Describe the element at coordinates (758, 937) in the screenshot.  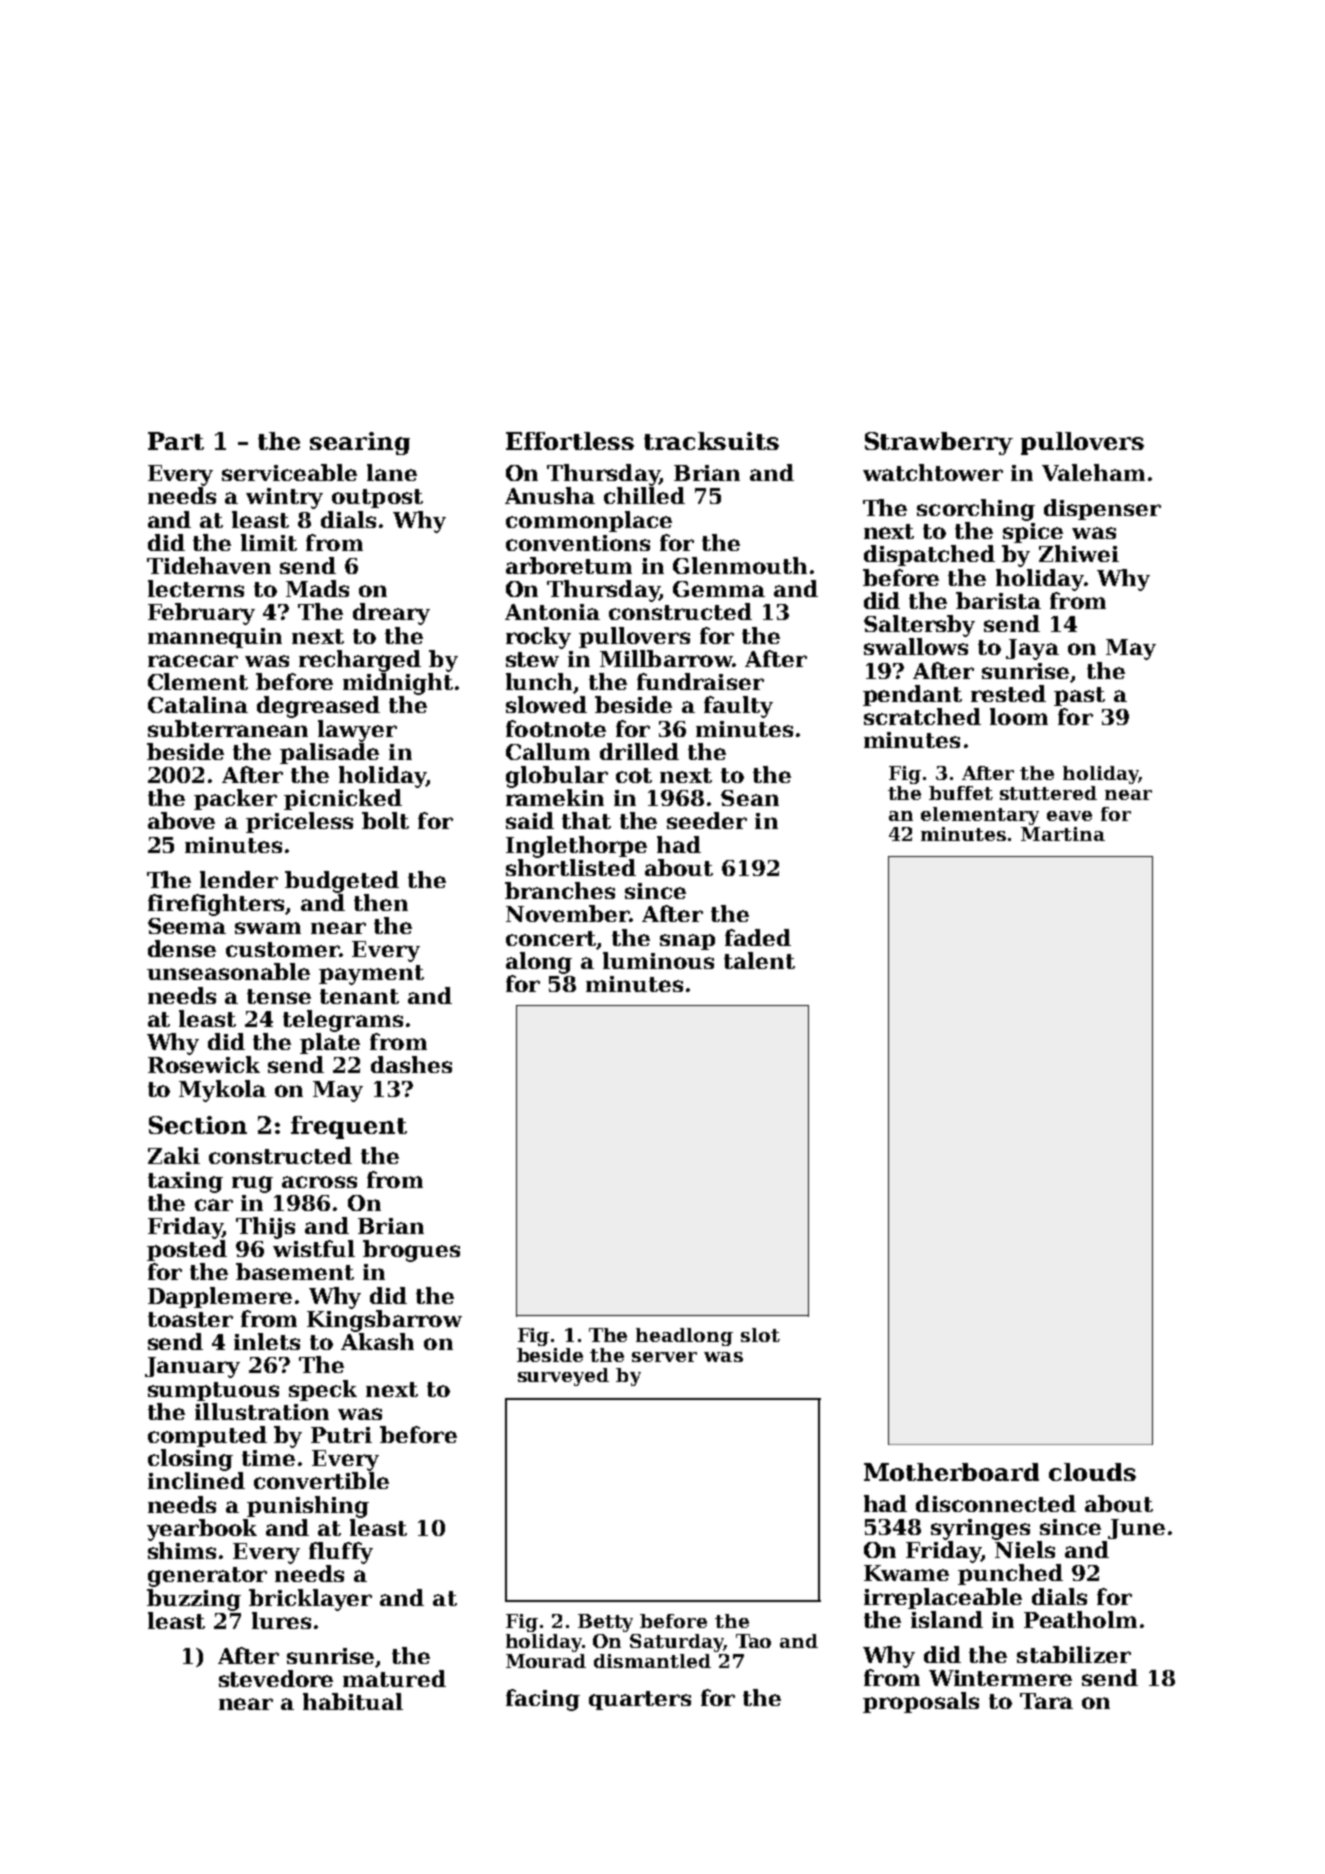
I see `faded` at that location.
